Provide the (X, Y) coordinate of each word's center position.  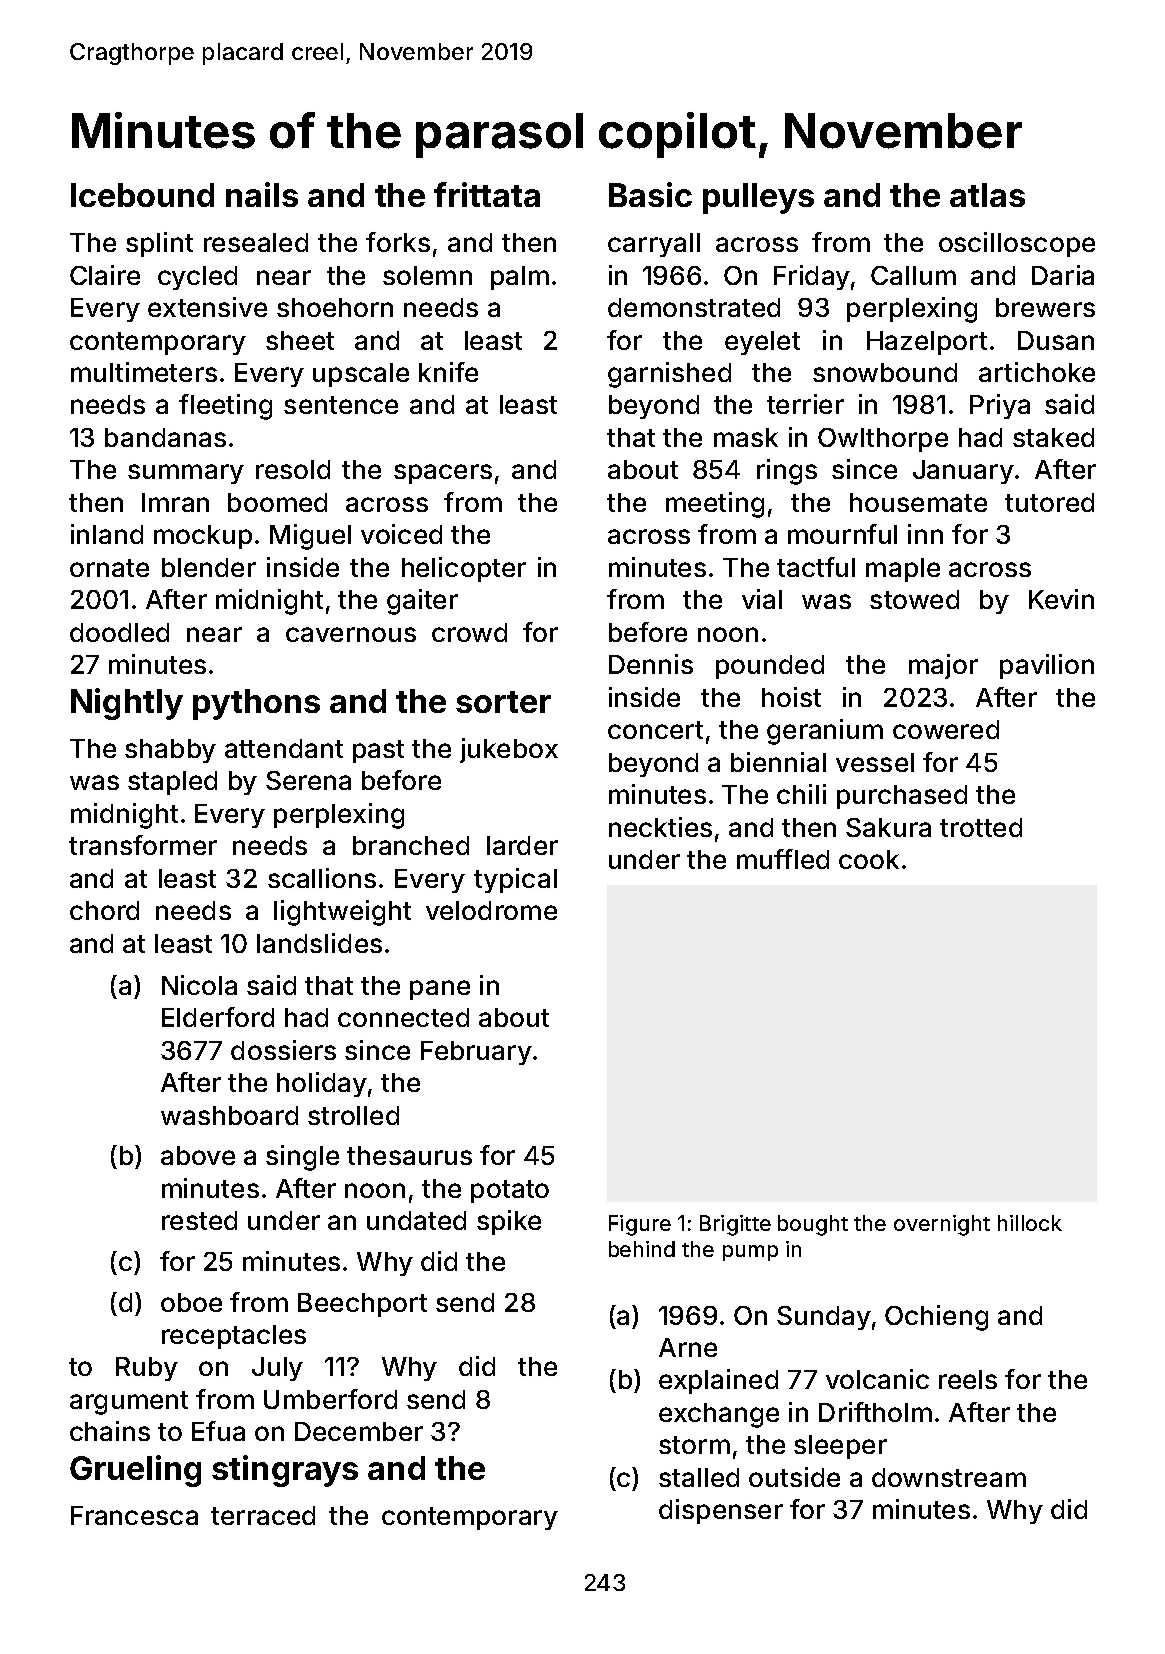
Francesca (134, 1515)
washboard (229, 1115)
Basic (650, 194)
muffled (783, 859)
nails (262, 194)
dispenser (721, 1511)
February (476, 1053)
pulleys (758, 198)
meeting (715, 505)
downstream (949, 1477)
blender (209, 567)
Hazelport (927, 343)
